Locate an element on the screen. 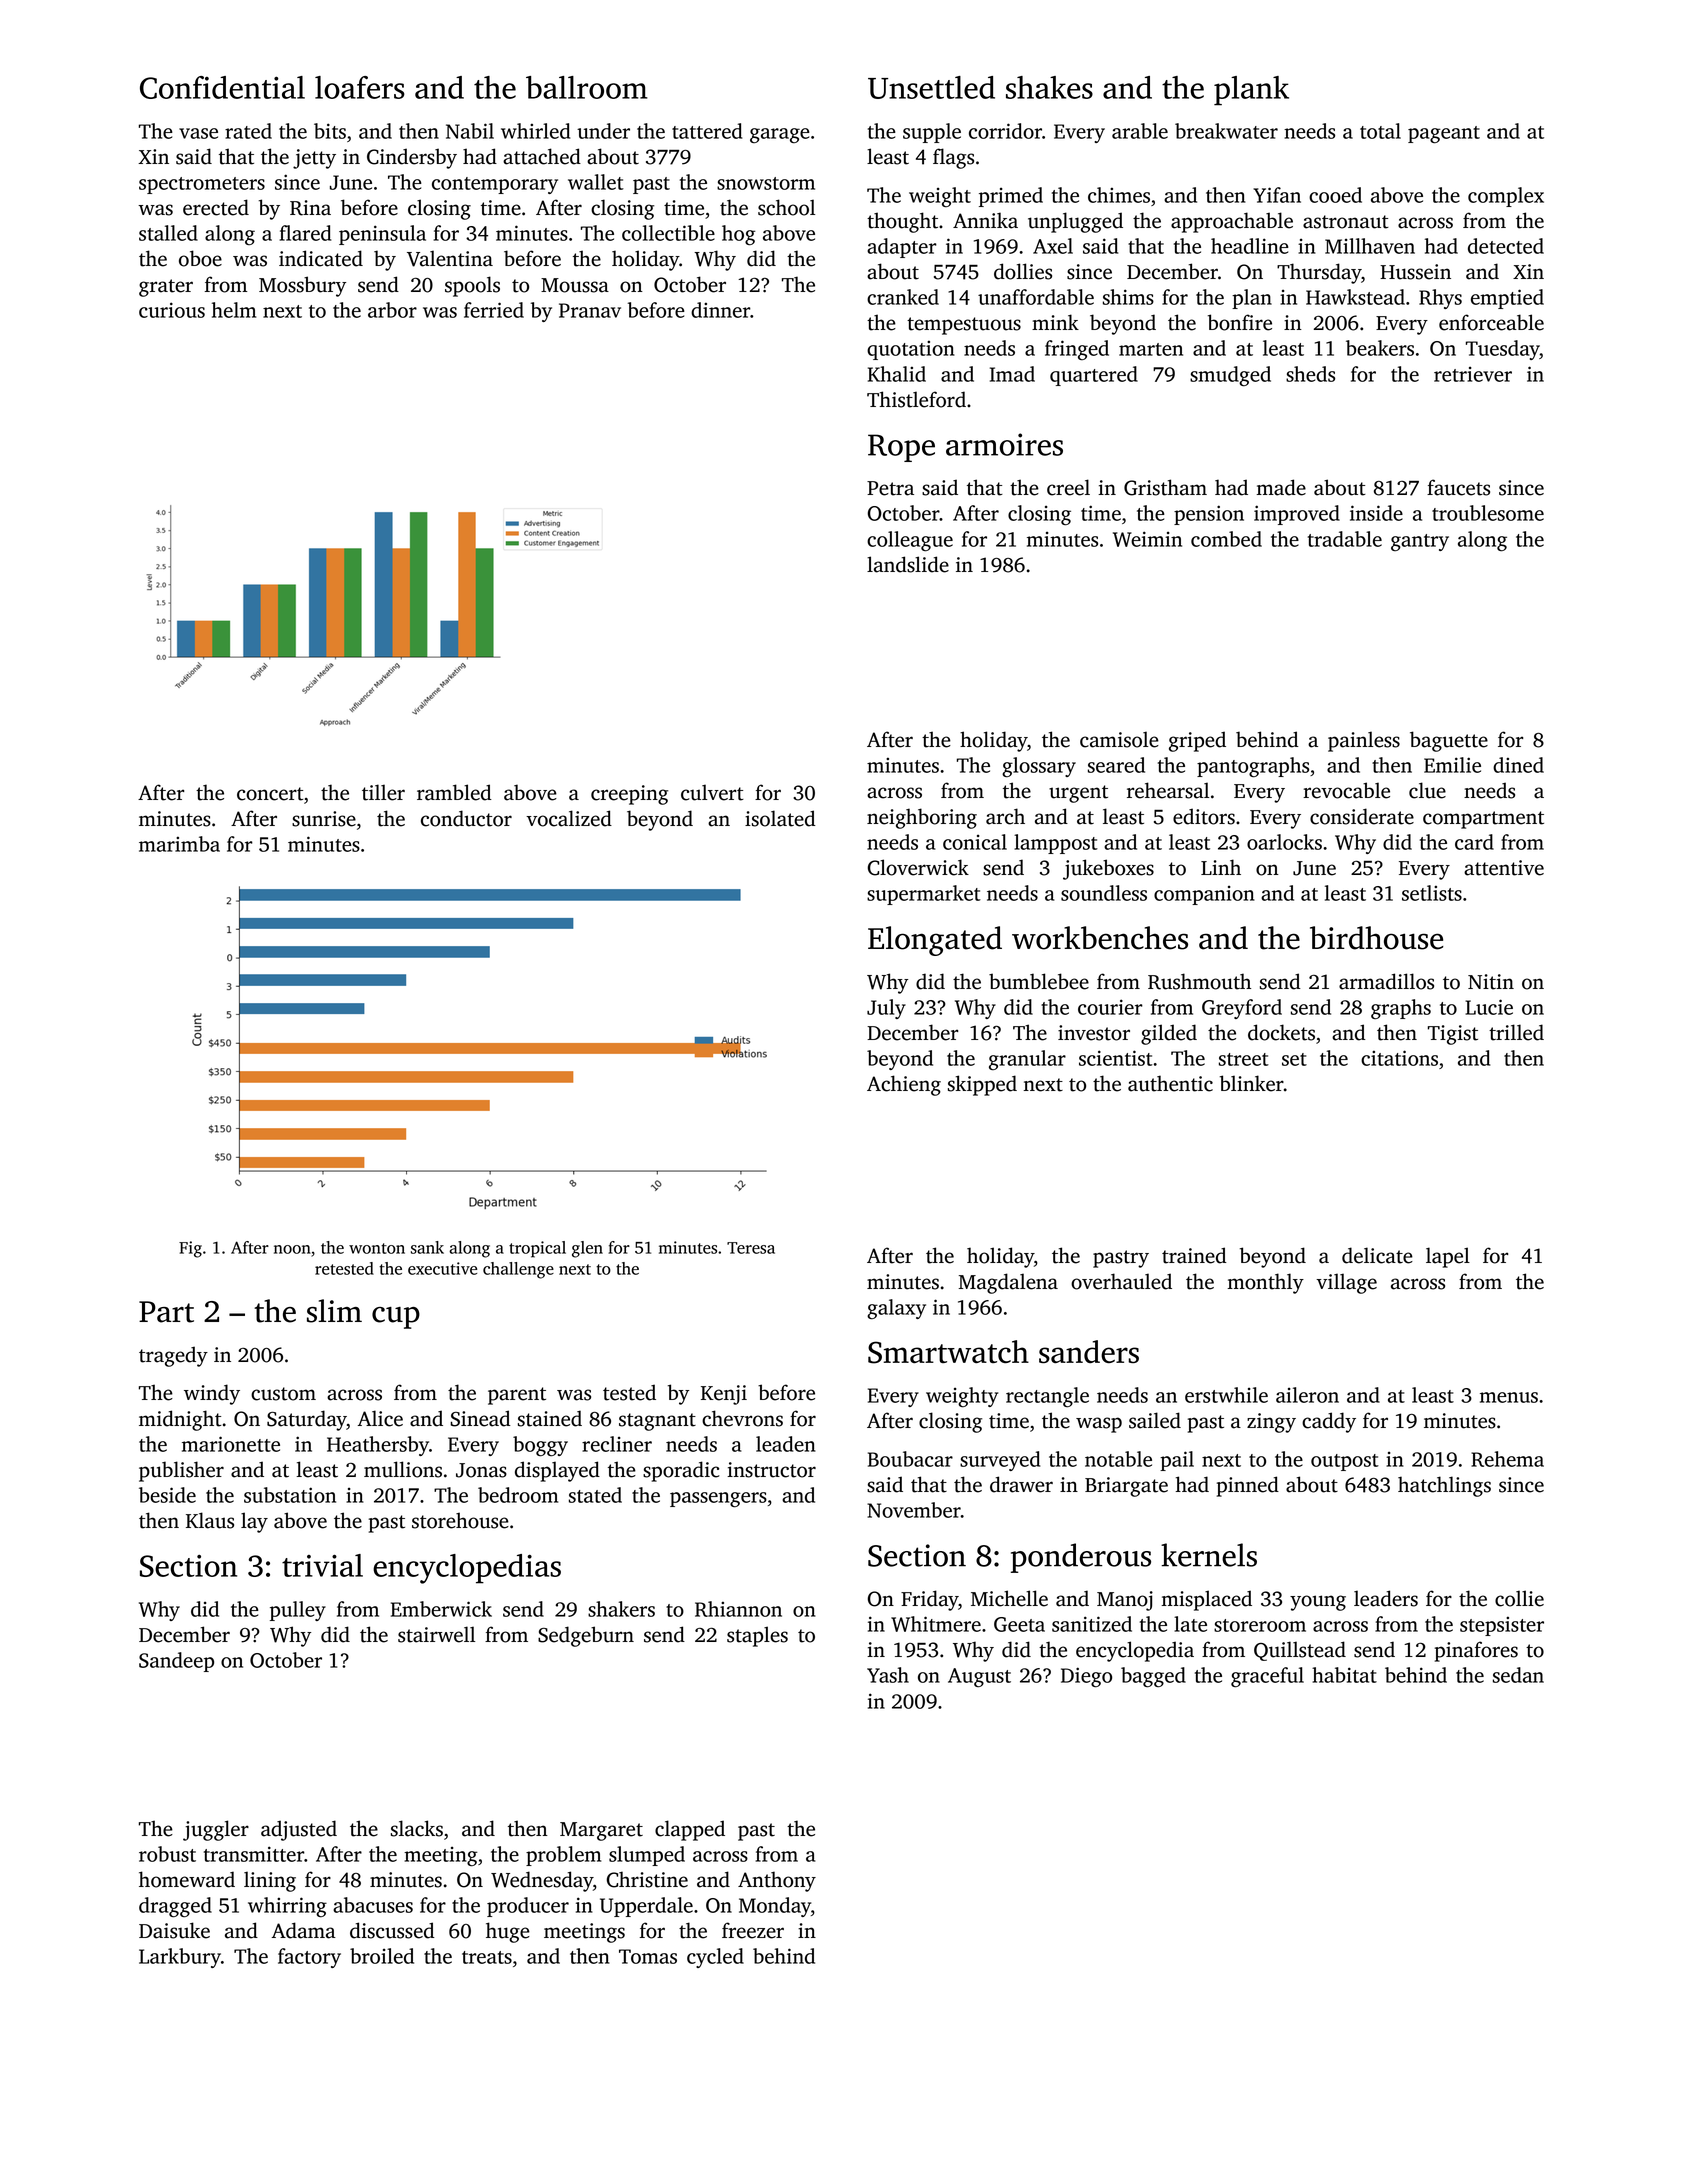  dragged is located at coordinates (175, 1907).
